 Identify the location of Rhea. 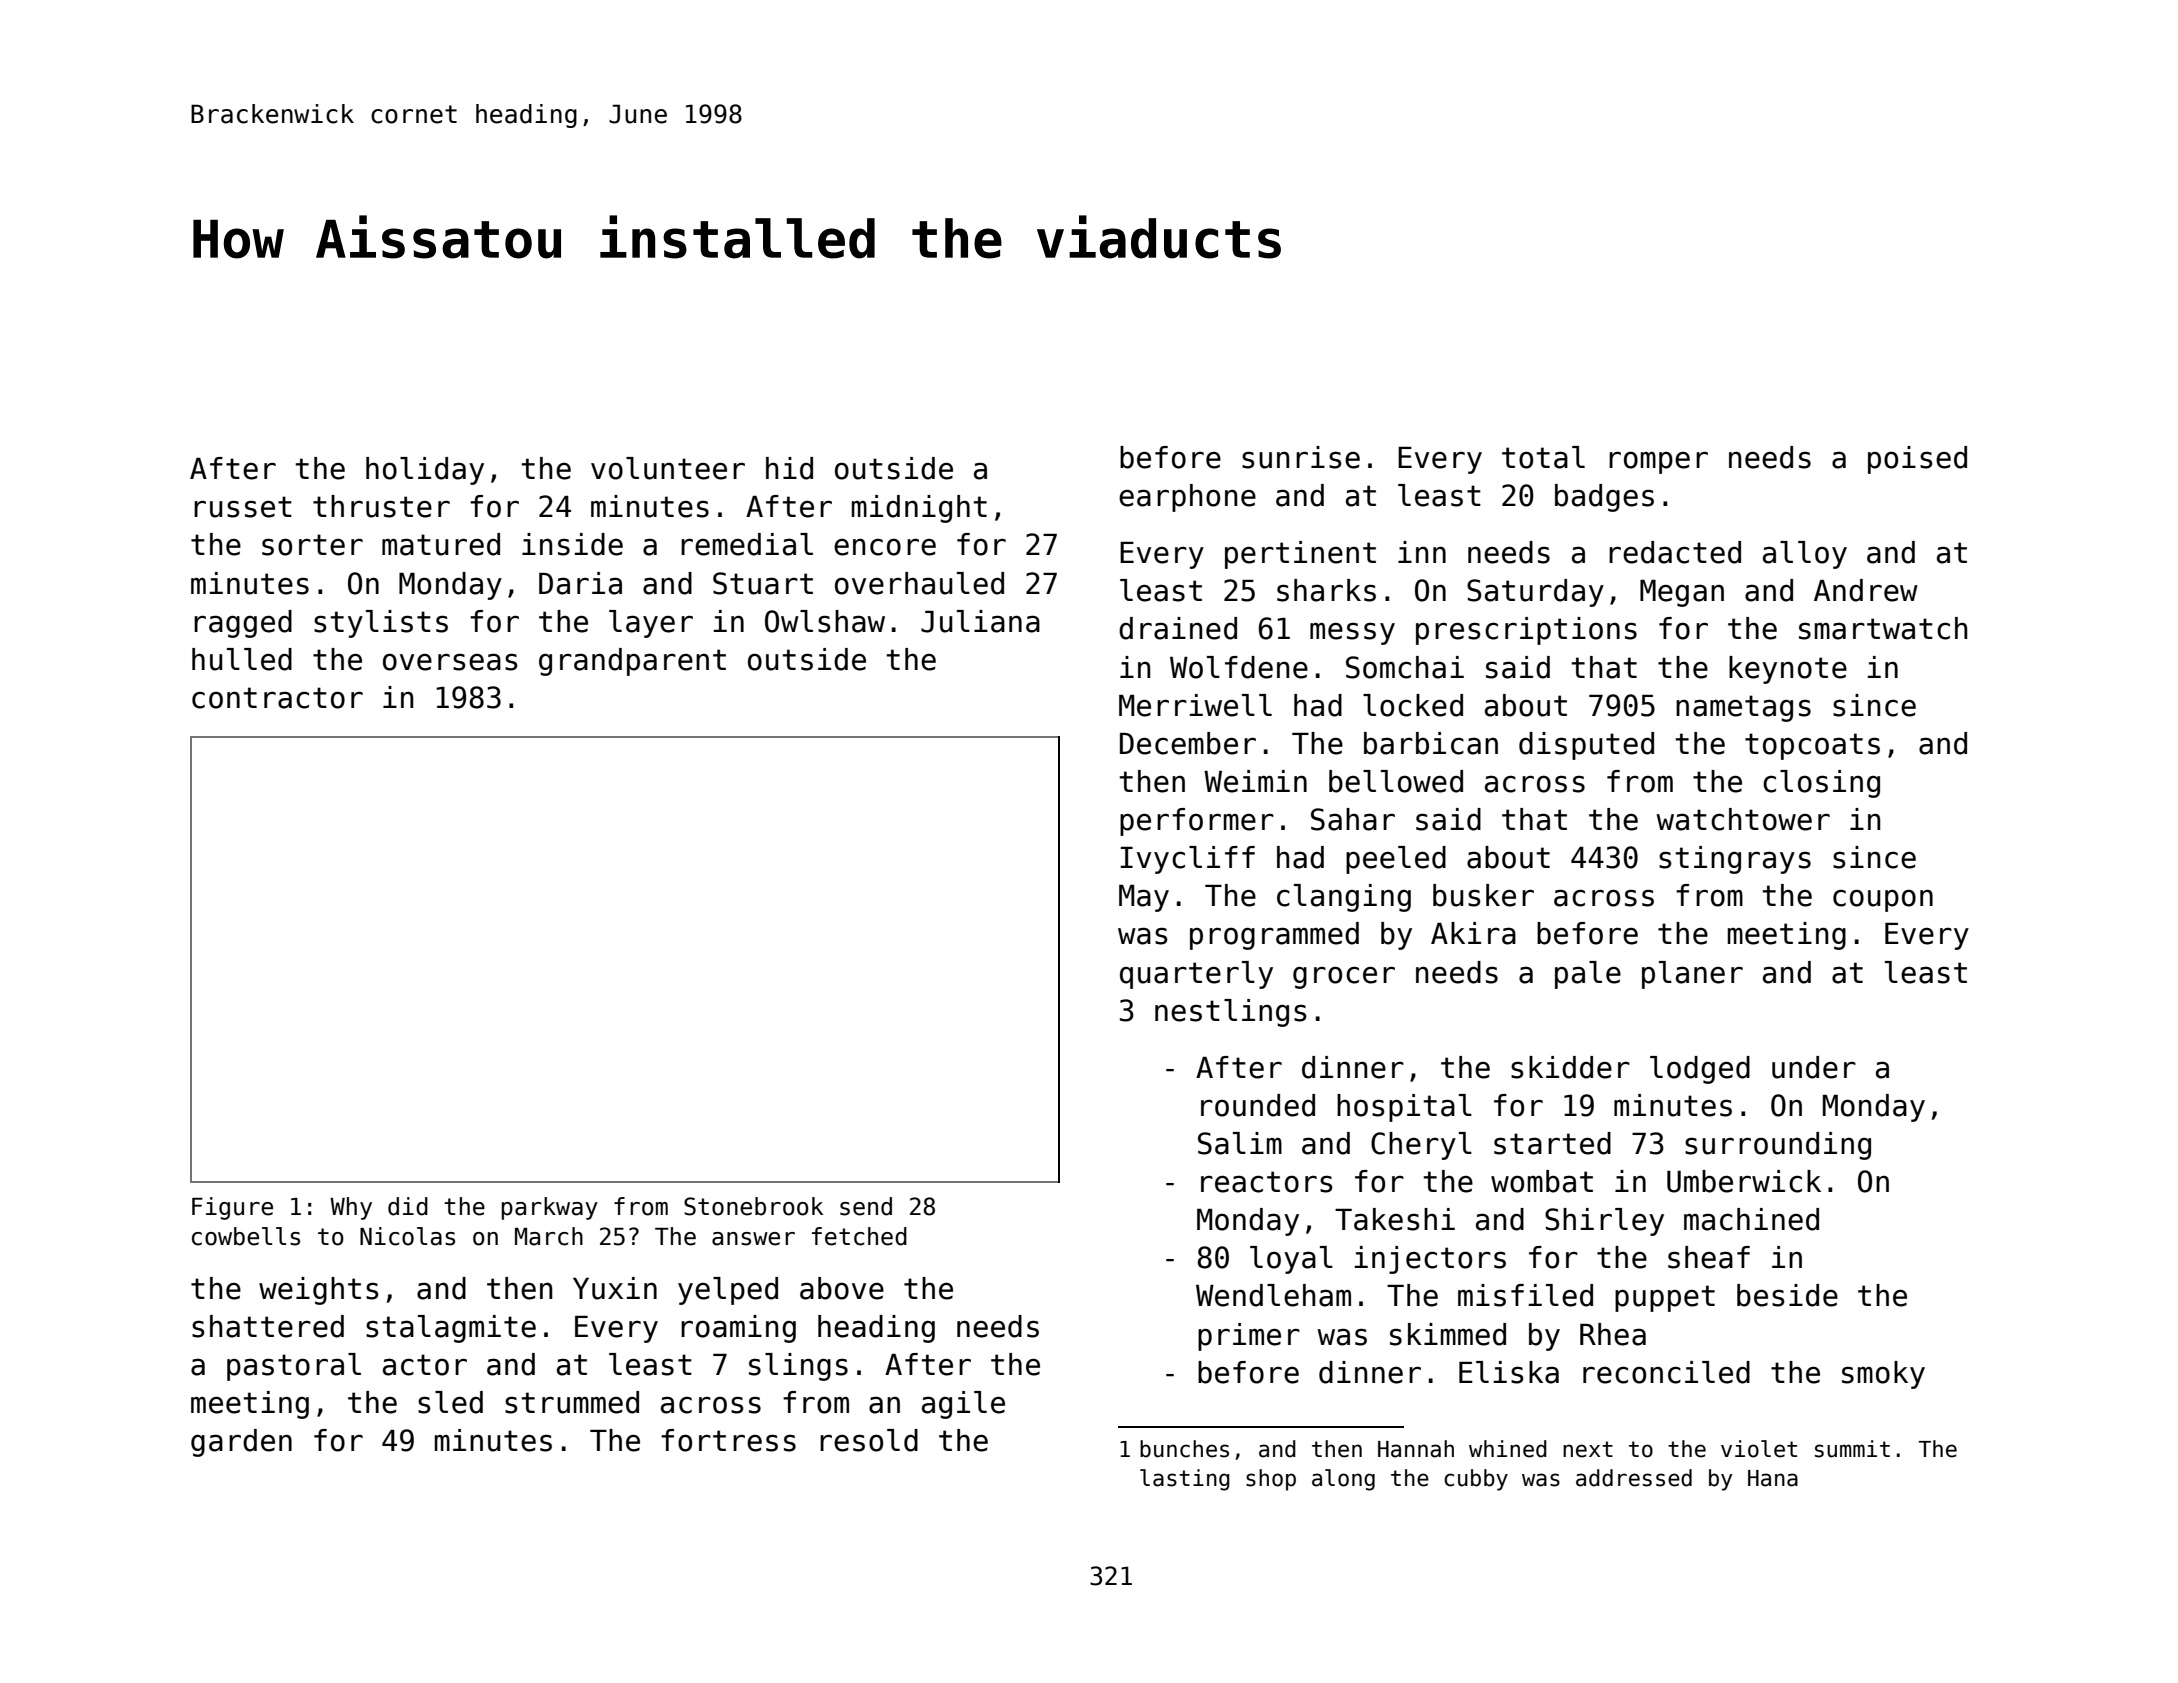
(1613, 1334).
